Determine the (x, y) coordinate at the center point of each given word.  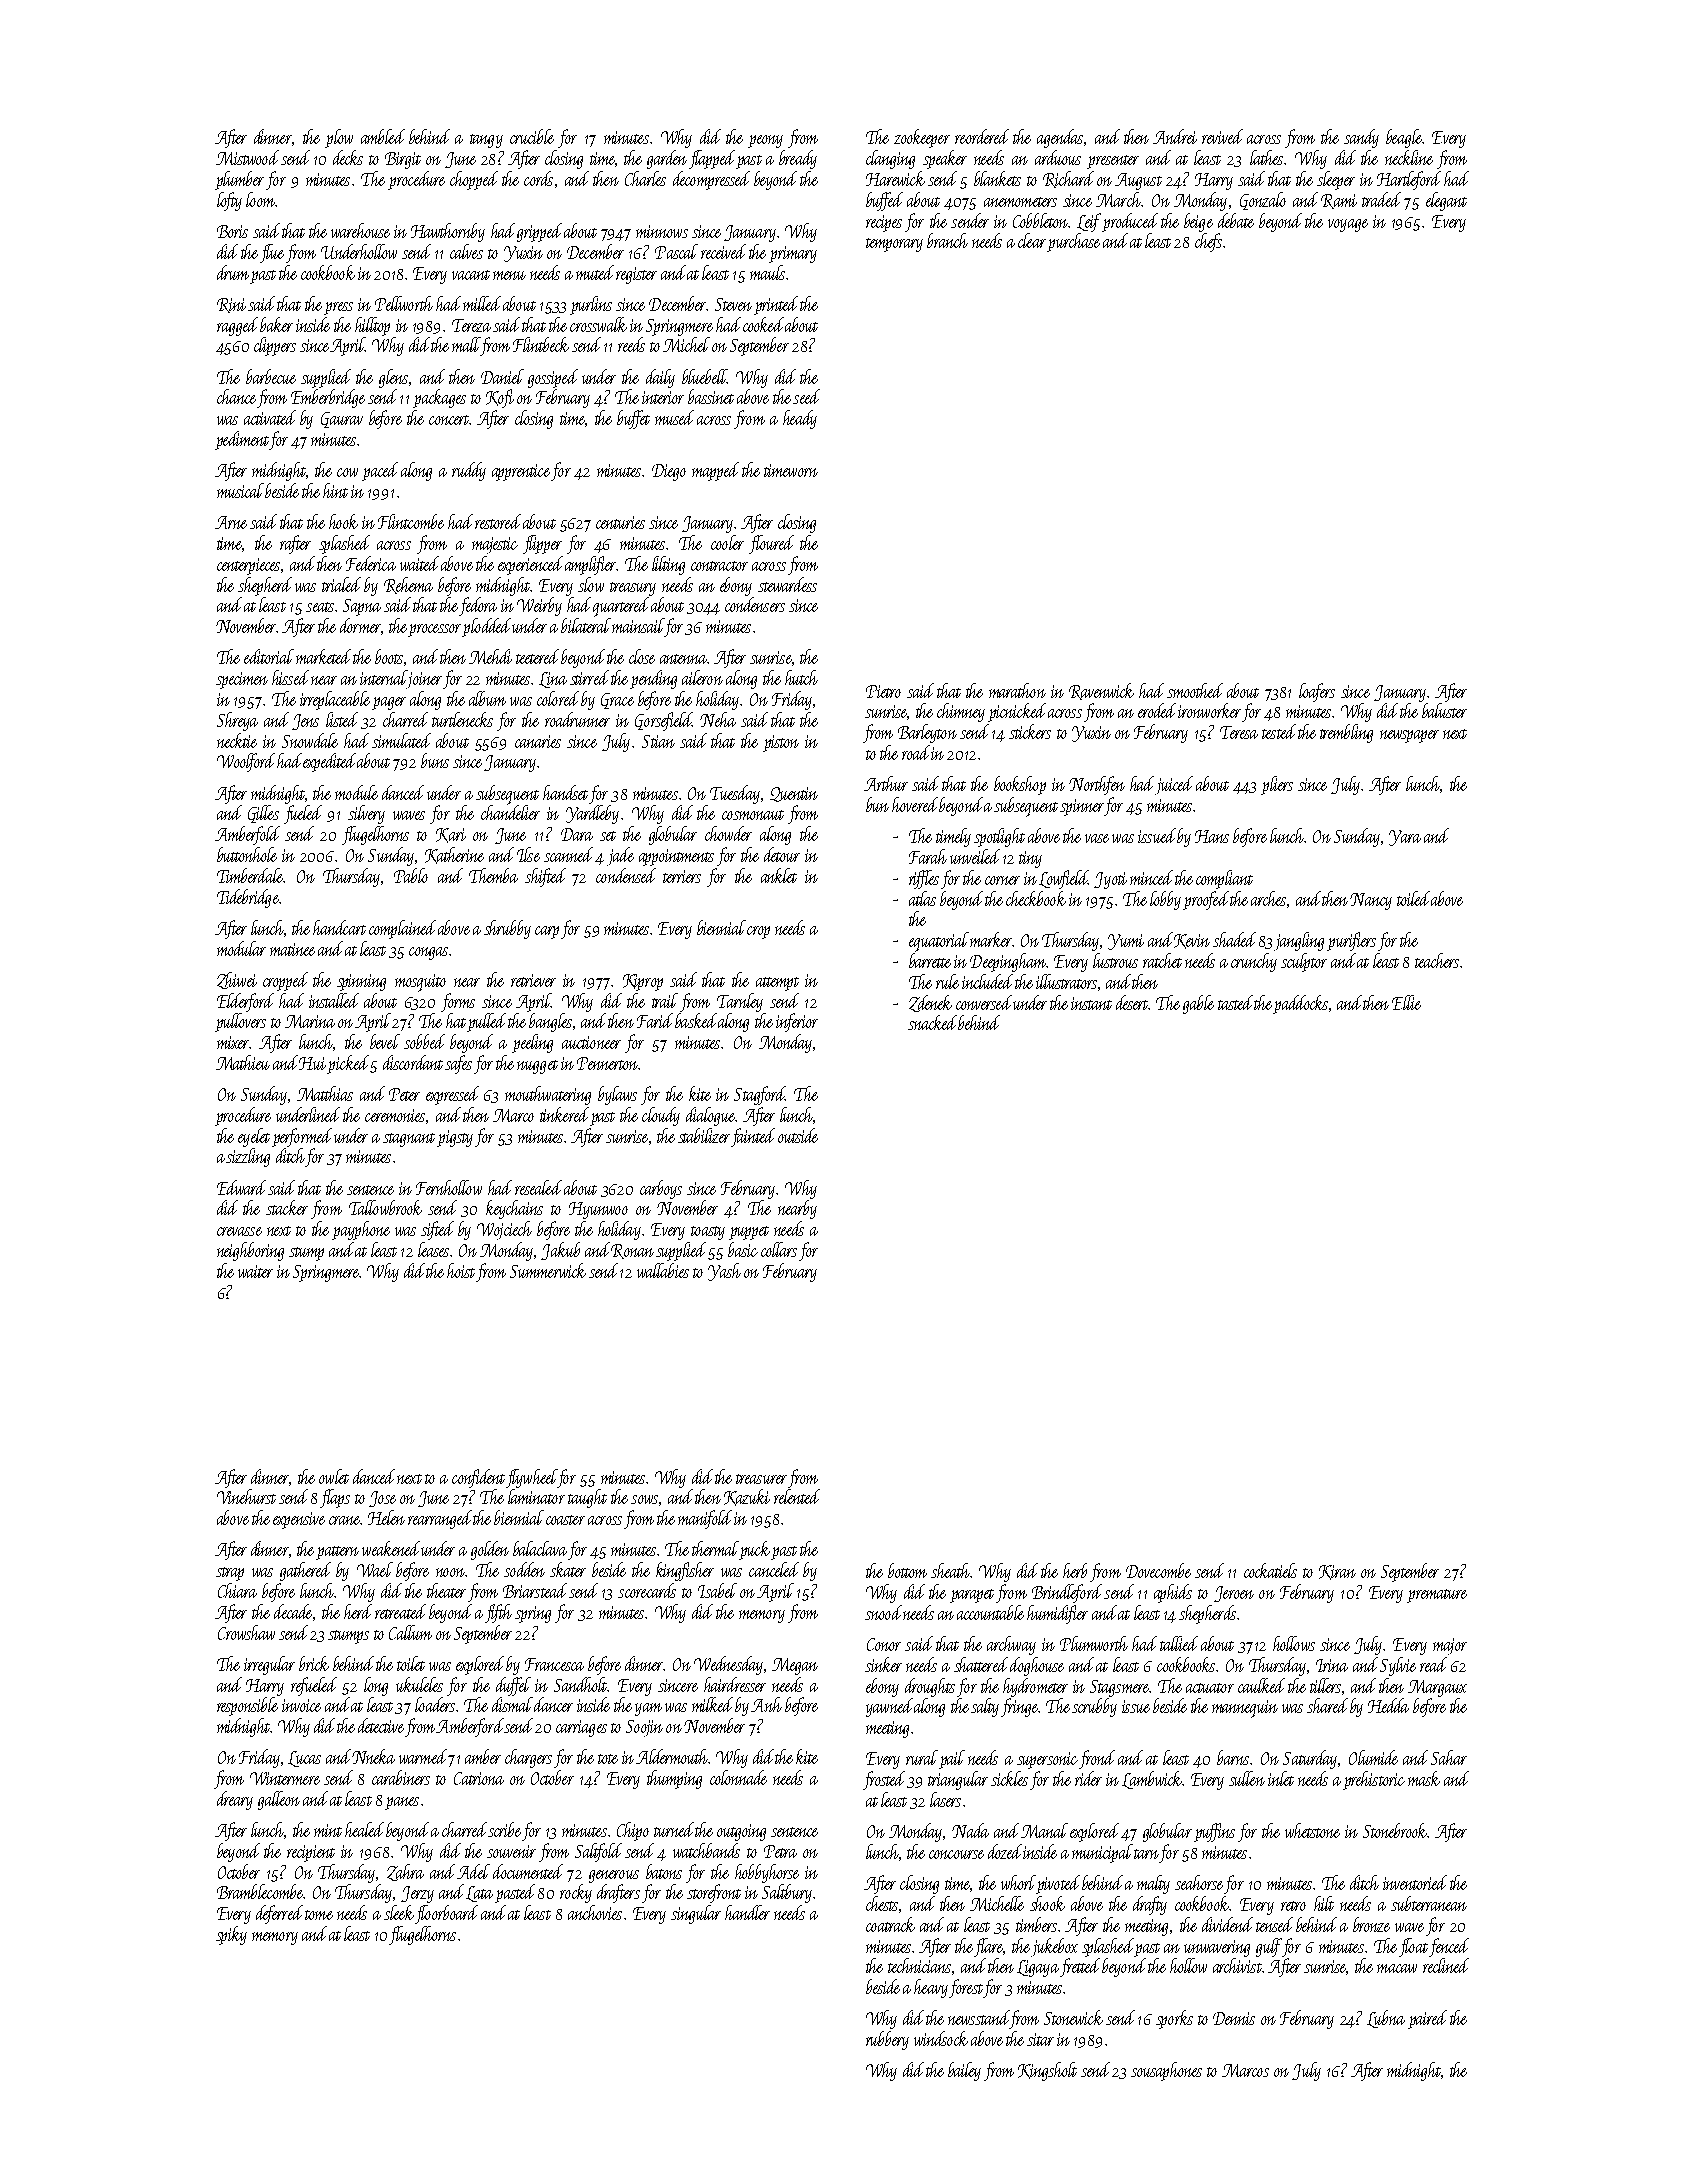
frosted (884, 1780)
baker (276, 324)
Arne (231, 522)
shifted (545, 877)
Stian (658, 741)
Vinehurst (246, 1496)
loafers (1317, 692)
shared (1327, 1705)
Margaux (1437, 1688)
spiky (231, 1935)
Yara (1405, 838)
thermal (715, 1548)
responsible (247, 1706)
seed (806, 396)
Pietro (883, 691)
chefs (1208, 242)
